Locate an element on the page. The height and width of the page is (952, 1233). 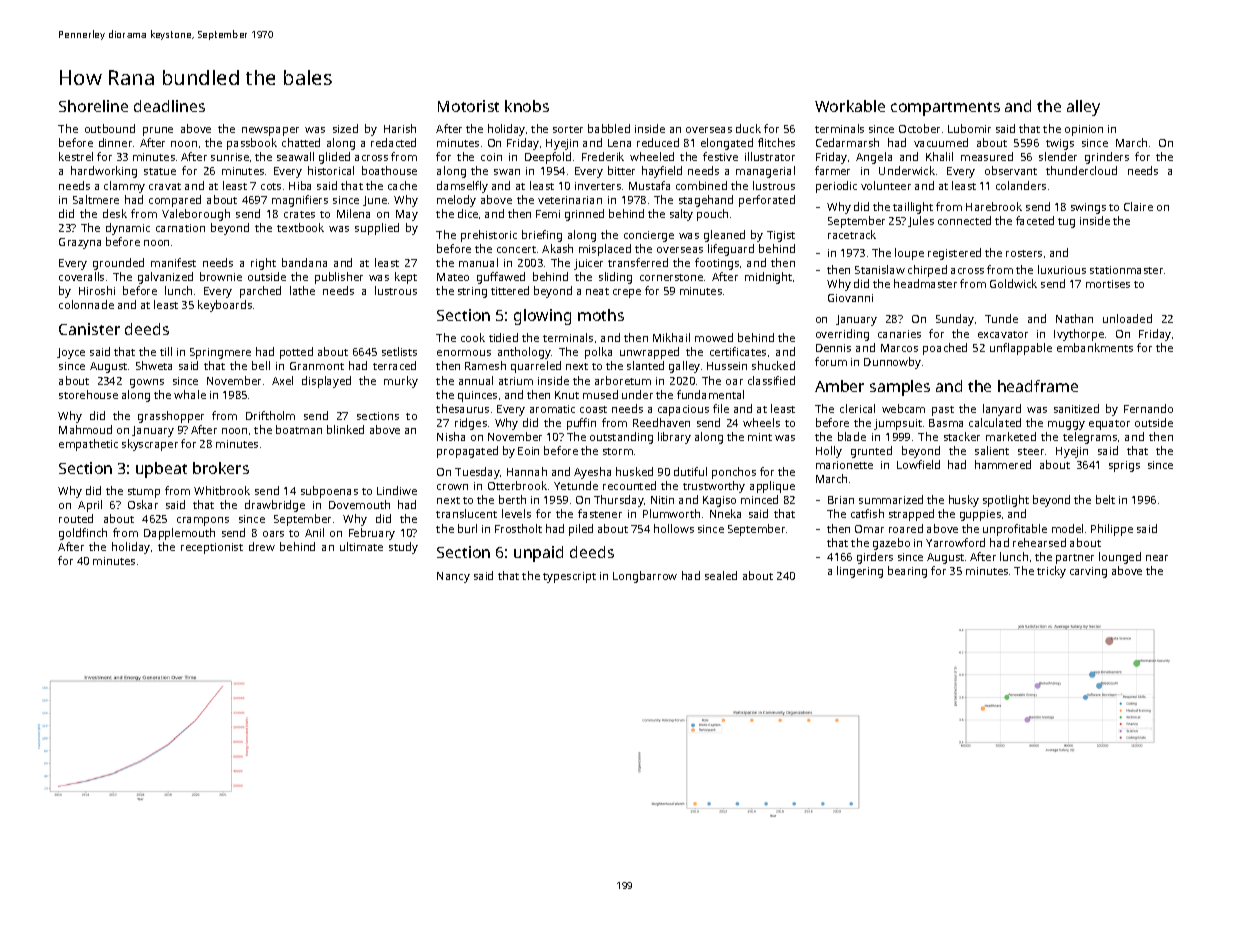
knobs is located at coordinates (527, 106).
